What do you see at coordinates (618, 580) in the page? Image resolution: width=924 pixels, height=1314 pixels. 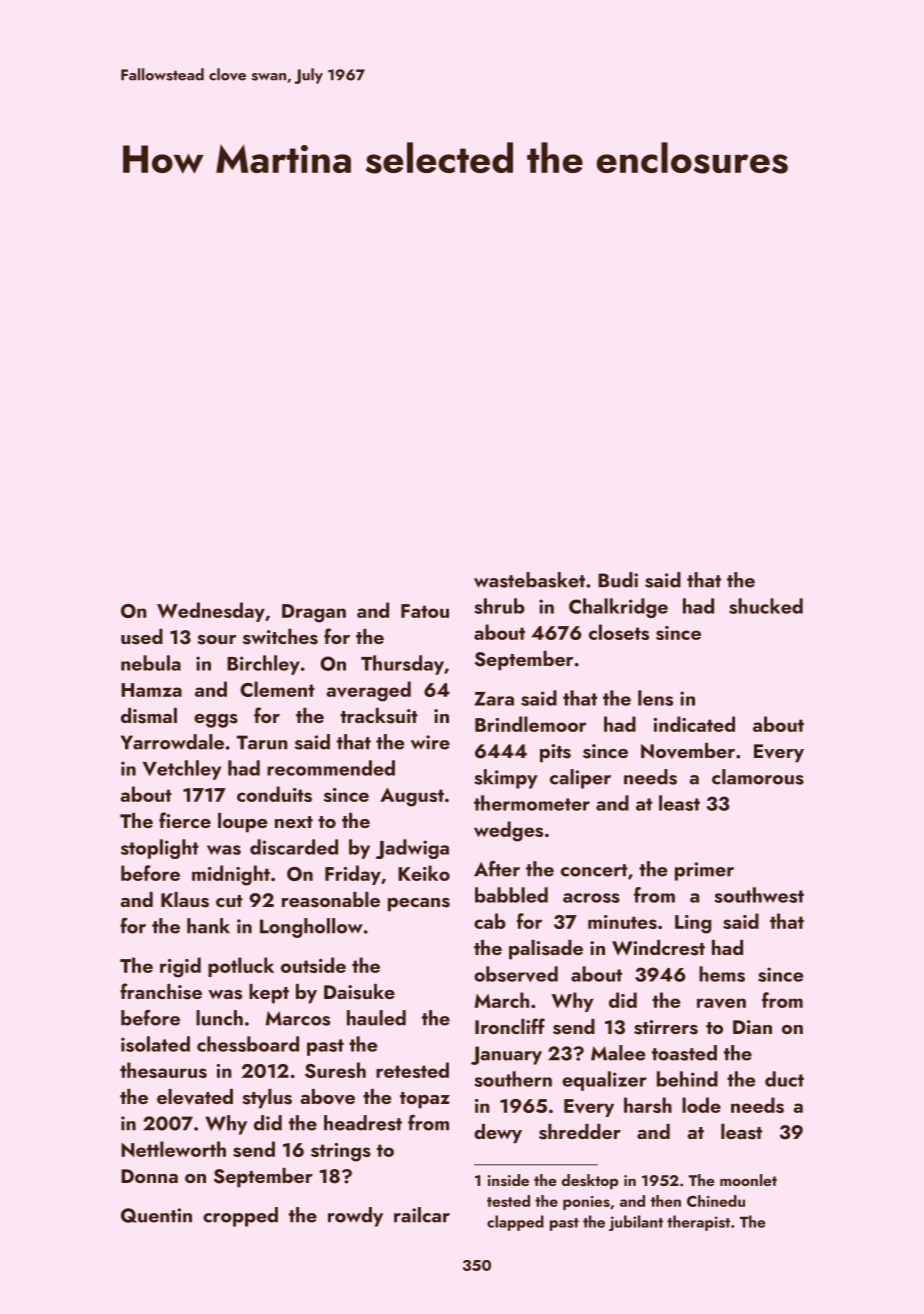 I see `Budi` at bounding box center [618, 580].
